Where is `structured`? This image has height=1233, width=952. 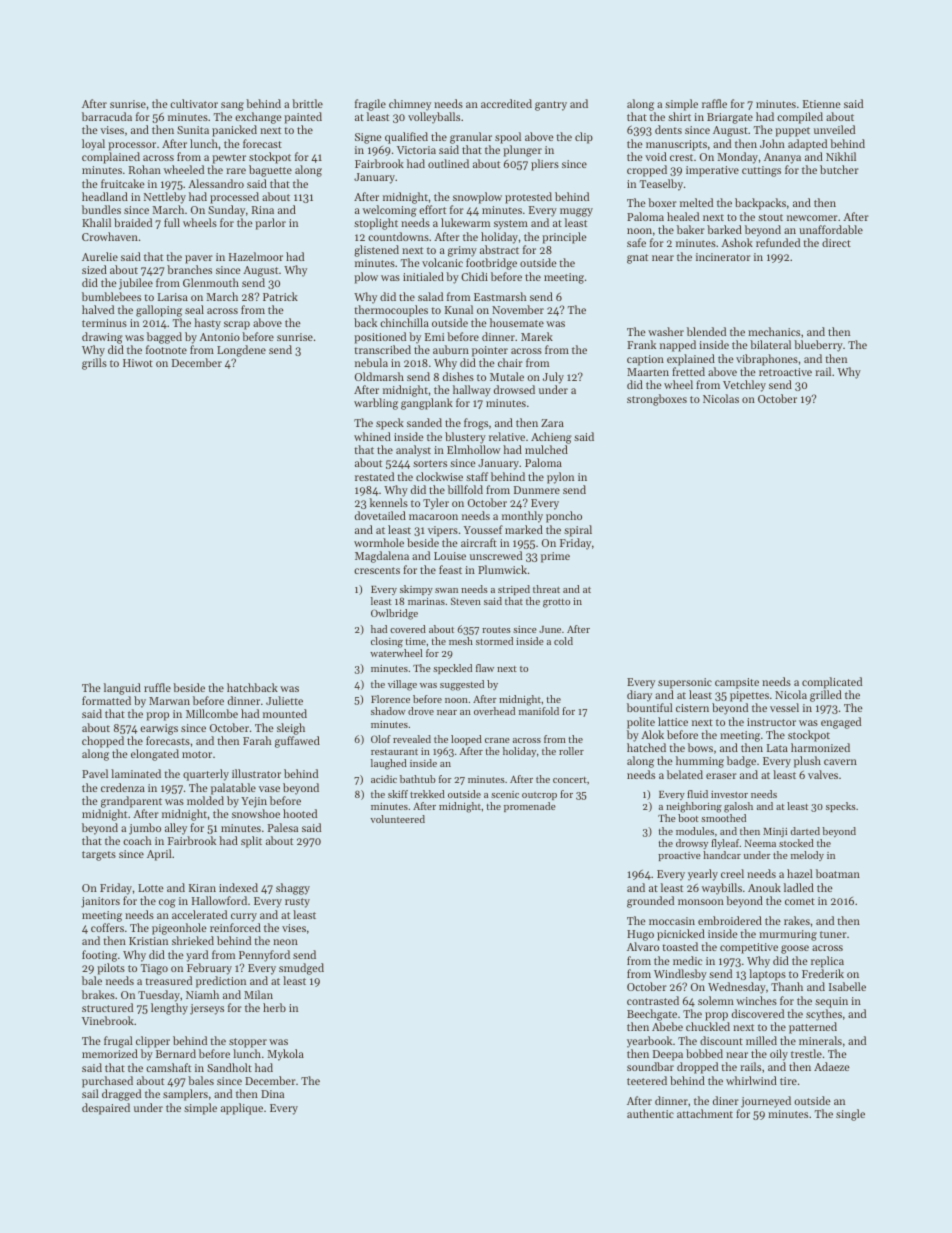 structured is located at coordinates (107, 1007).
